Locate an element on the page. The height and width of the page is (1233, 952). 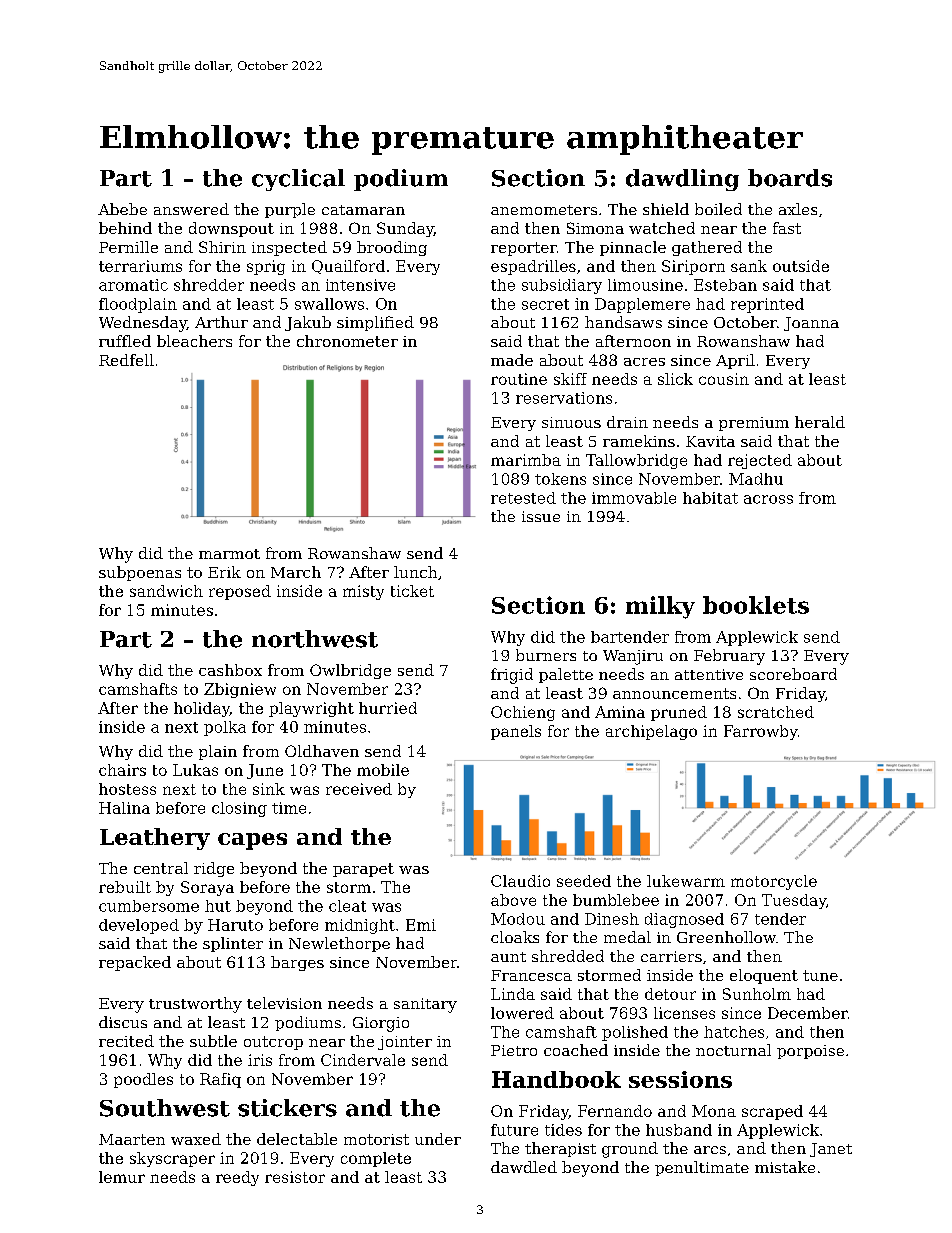
aunt is located at coordinates (508, 957).
